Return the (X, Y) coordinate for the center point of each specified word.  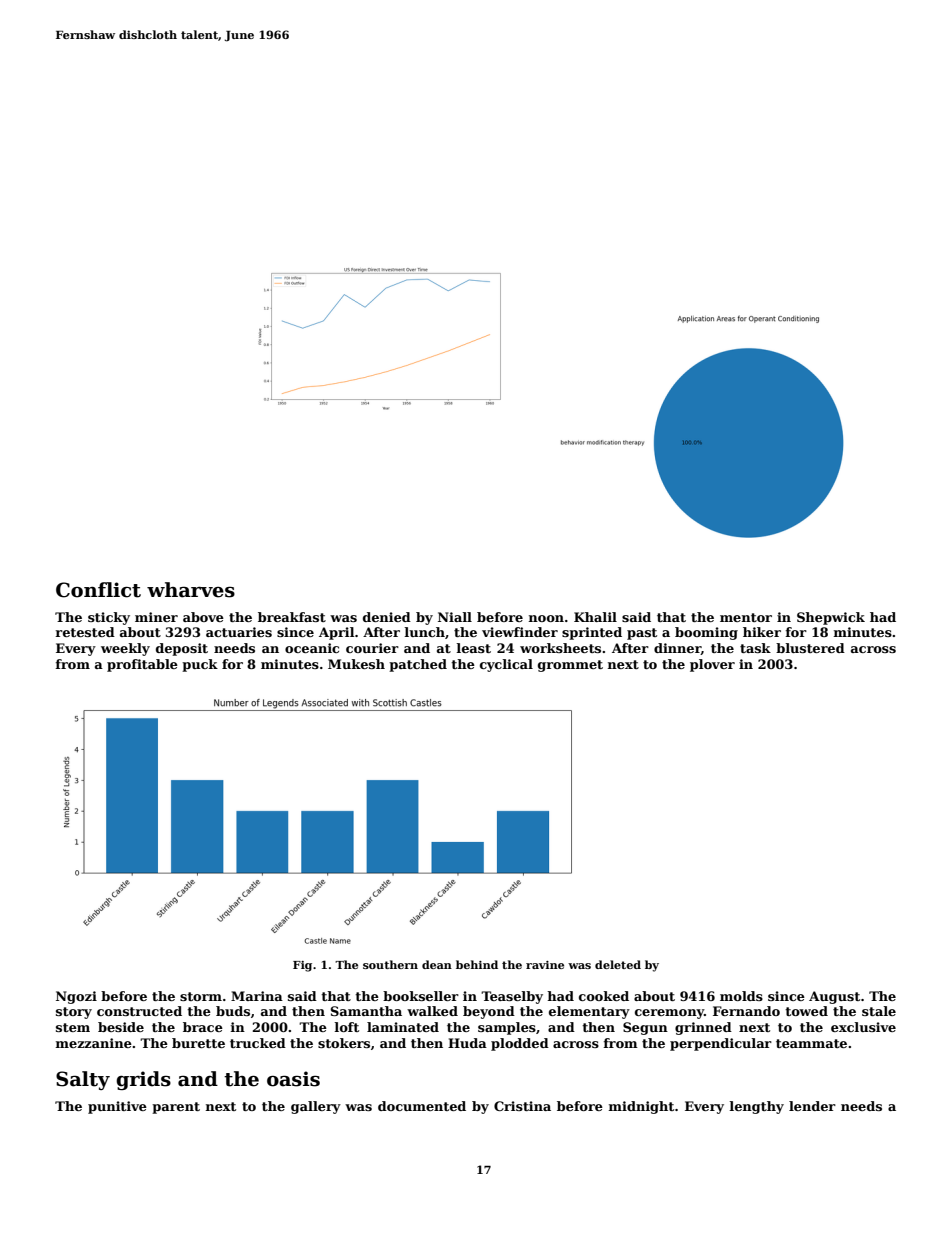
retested (85, 632)
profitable (142, 665)
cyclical (506, 665)
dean (437, 964)
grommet (570, 666)
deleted (618, 964)
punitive (117, 1107)
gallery (316, 1107)
